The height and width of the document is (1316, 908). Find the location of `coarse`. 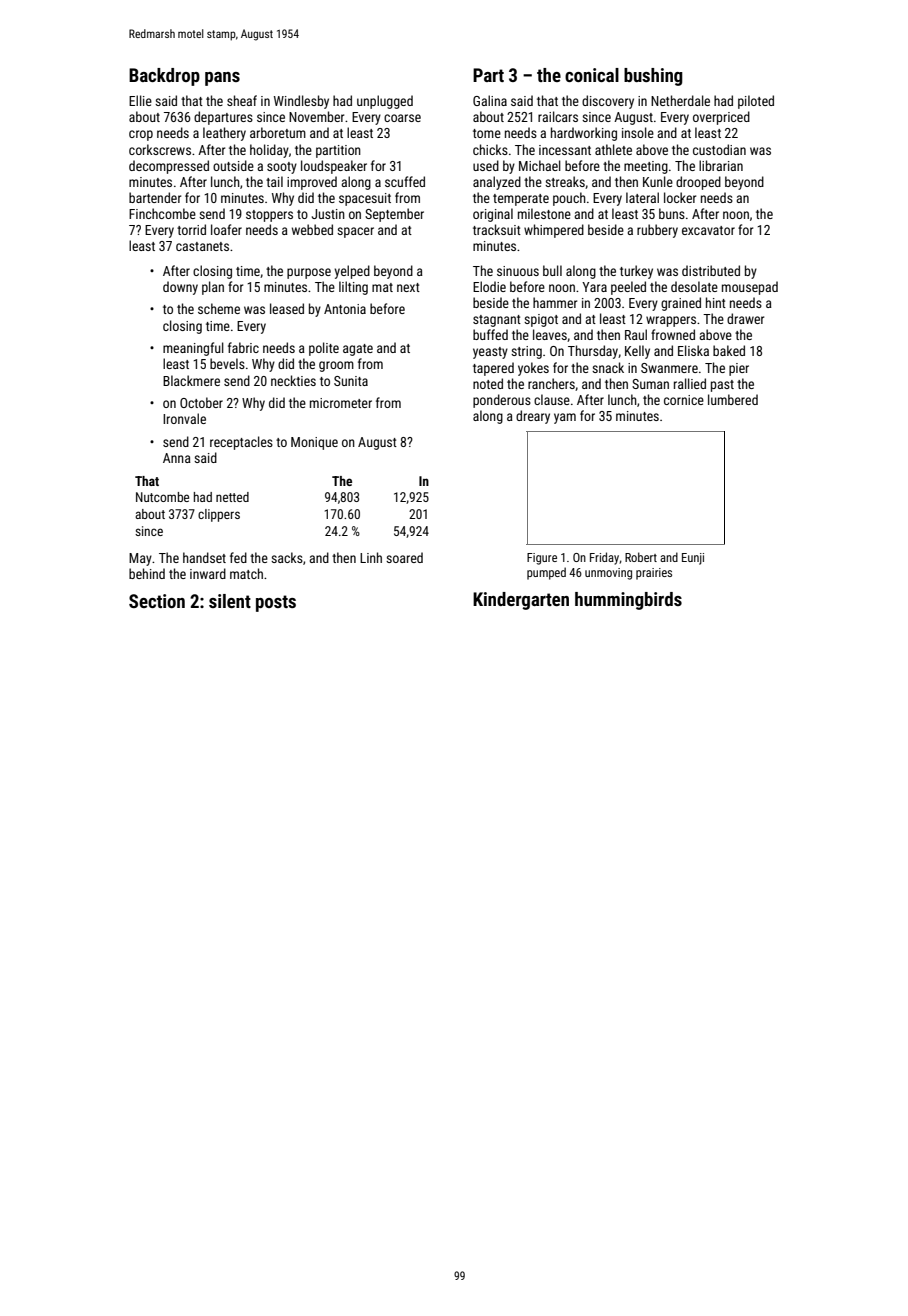

coarse is located at coordinates (402, 118).
